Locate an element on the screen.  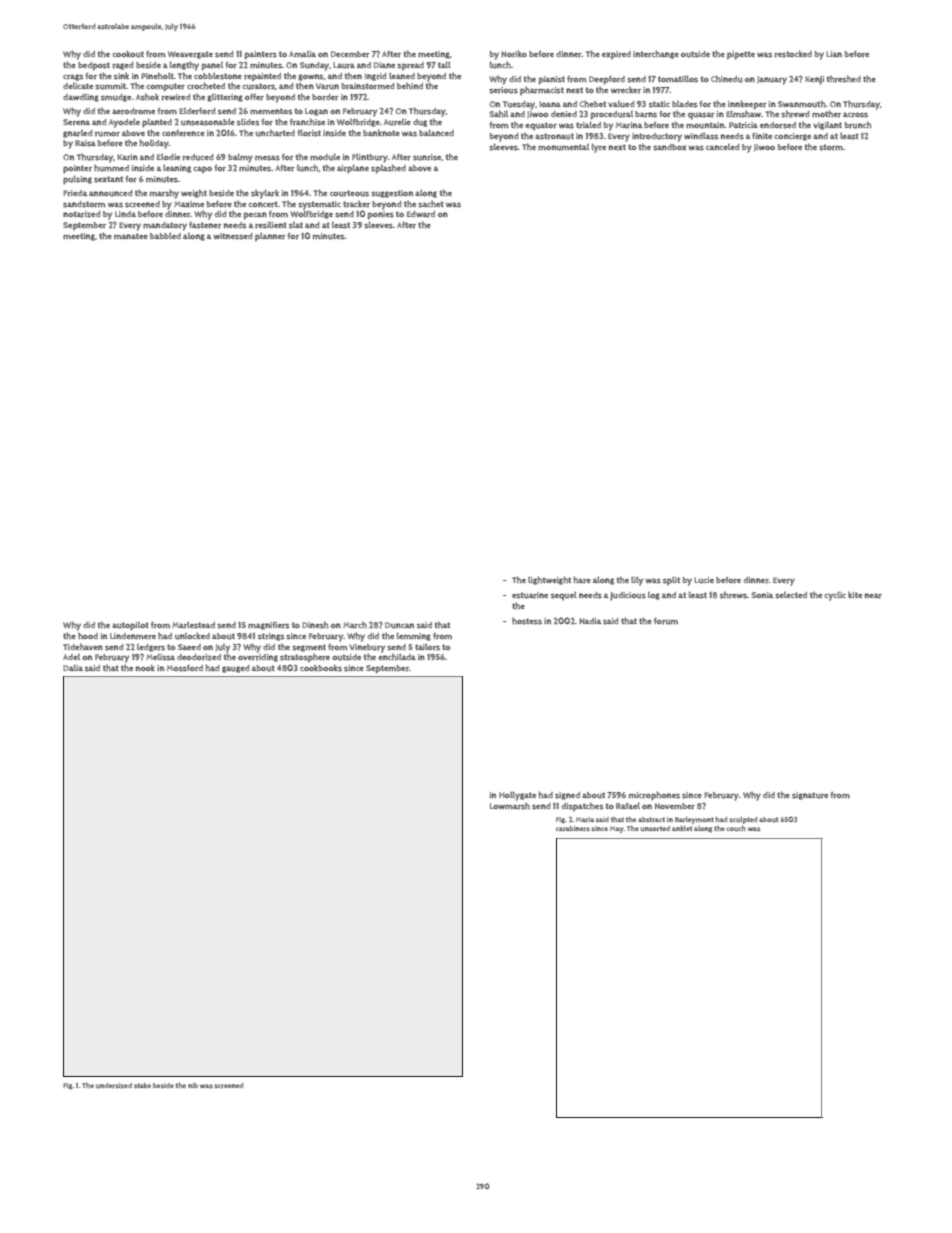
canceled is located at coordinates (722, 147).
